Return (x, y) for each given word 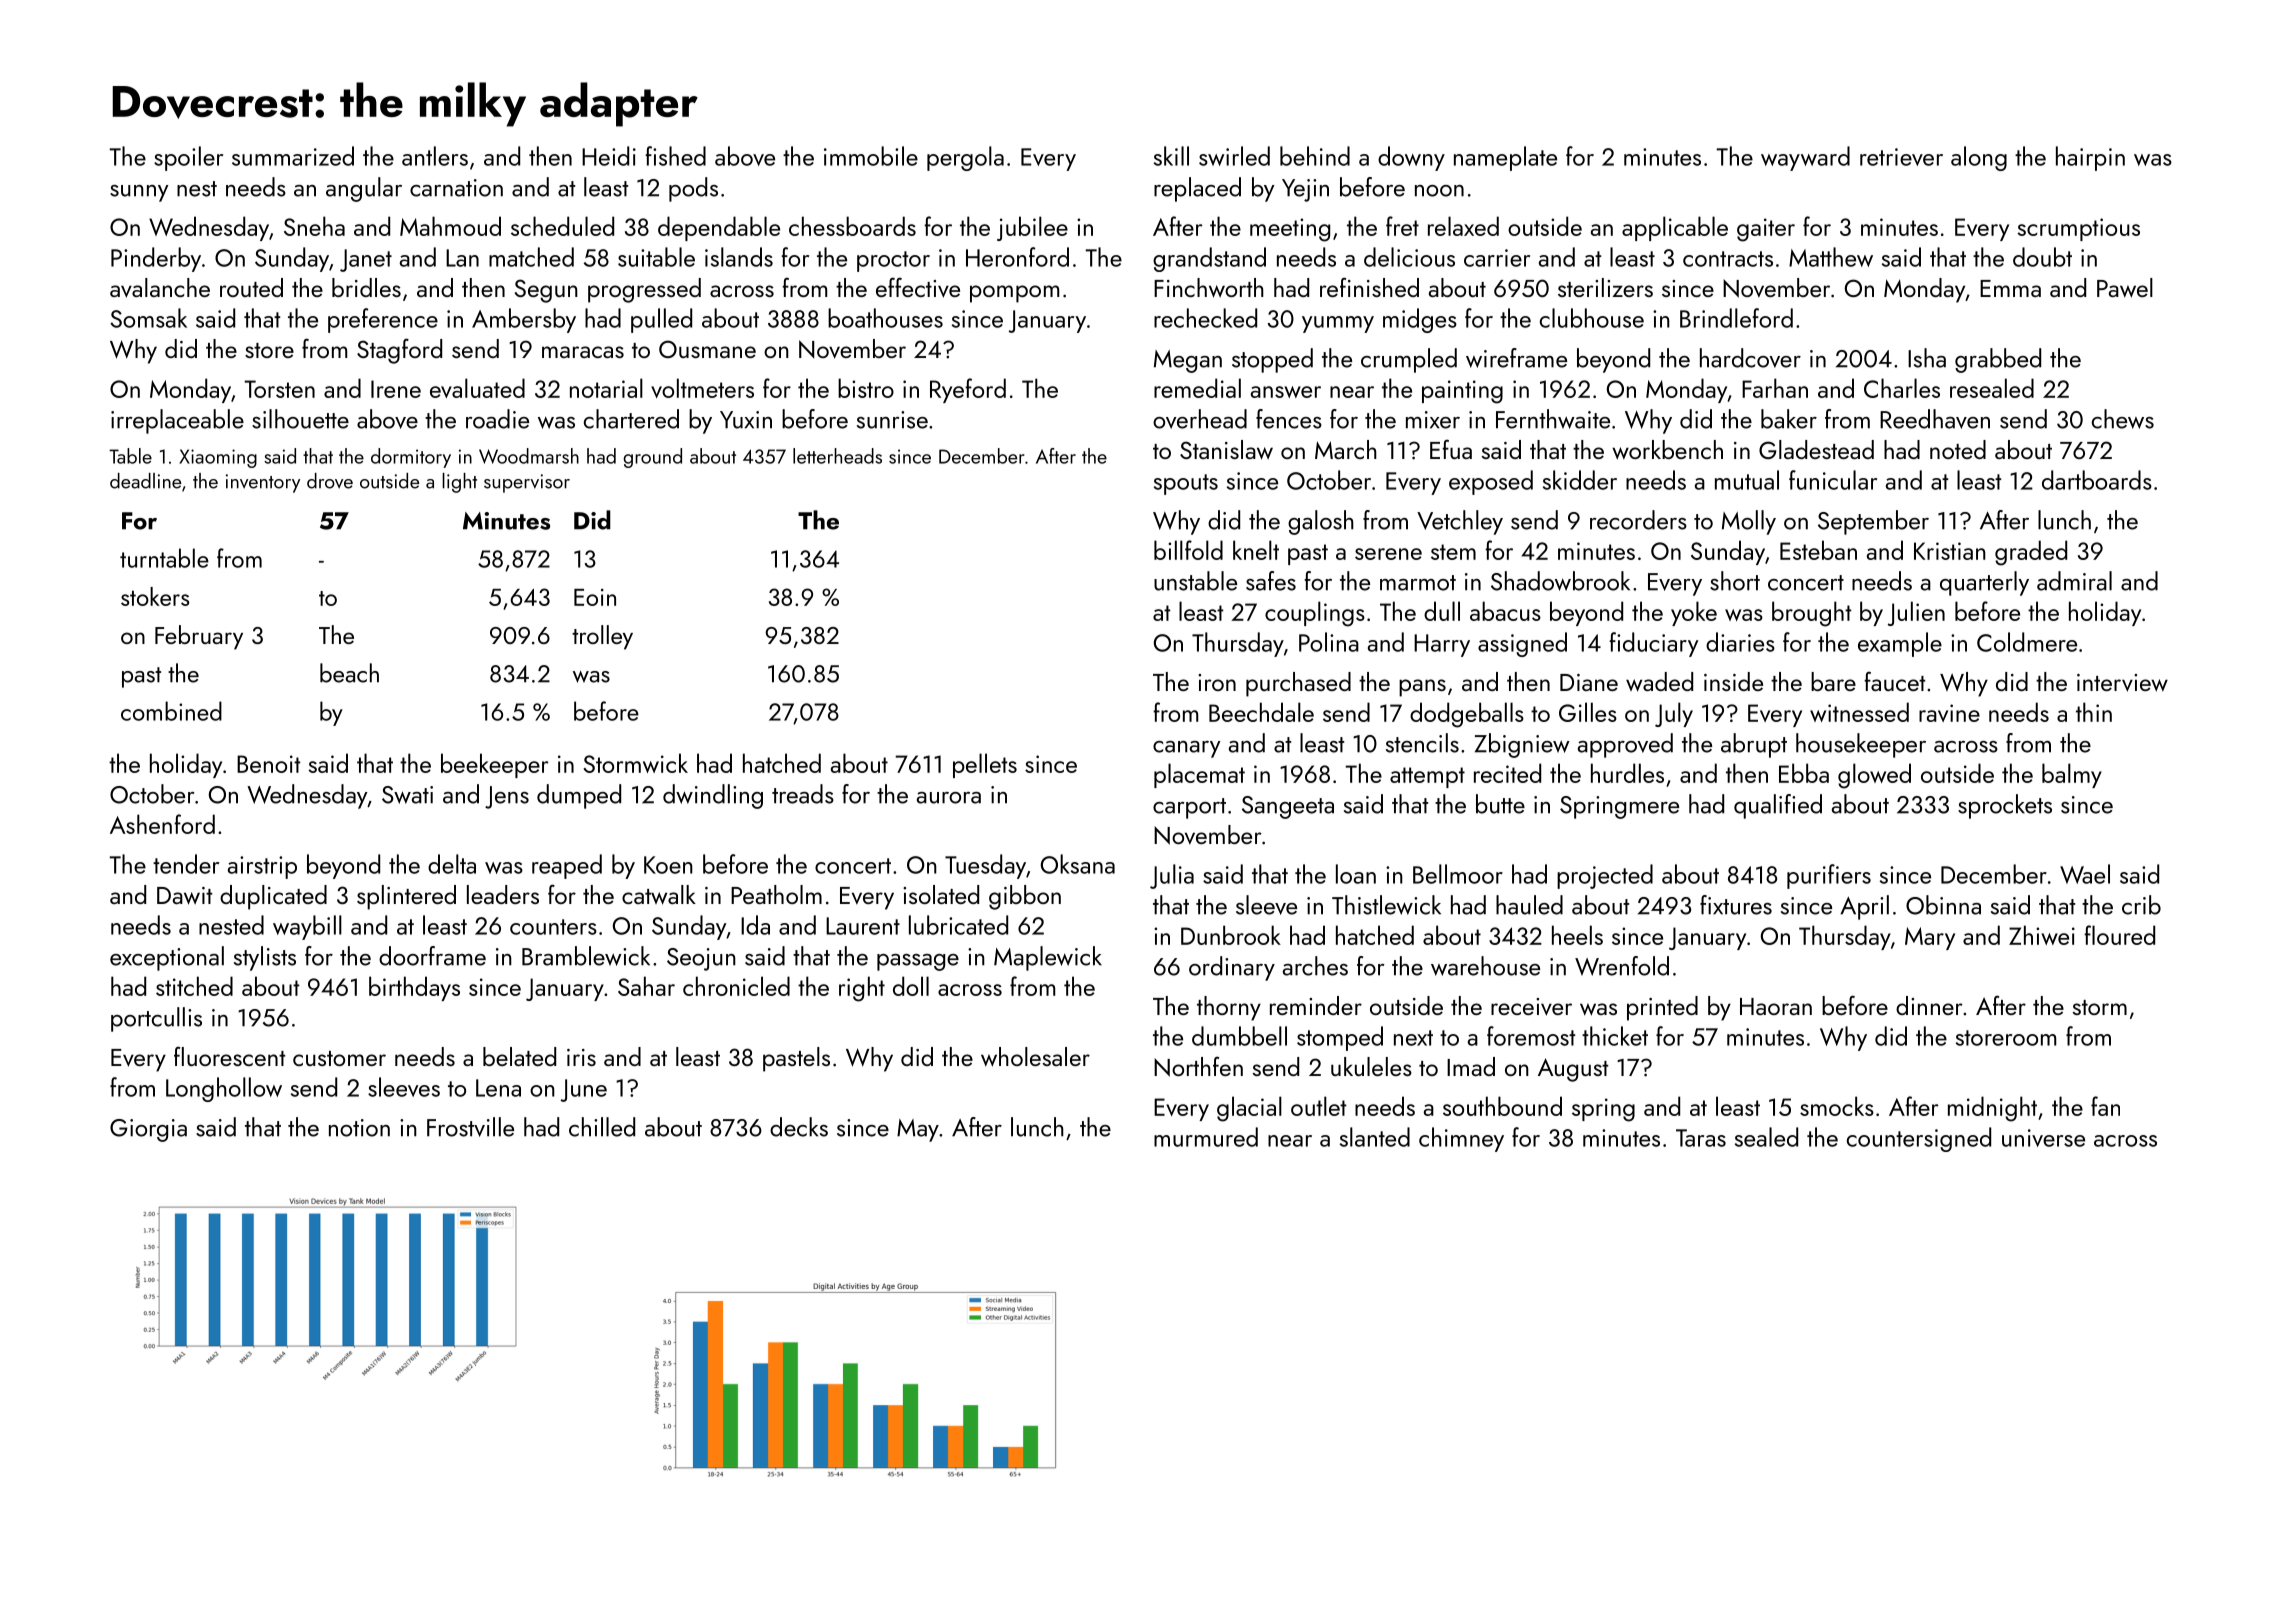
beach (349, 673)
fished (675, 156)
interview (2122, 683)
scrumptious (2078, 229)
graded (2031, 553)
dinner (1929, 1005)
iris (581, 1057)
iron (1217, 682)
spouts (1186, 484)
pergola (965, 158)
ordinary (1232, 968)
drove (330, 481)
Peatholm (776, 894)
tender (186, 864)
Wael (2085, 874)
